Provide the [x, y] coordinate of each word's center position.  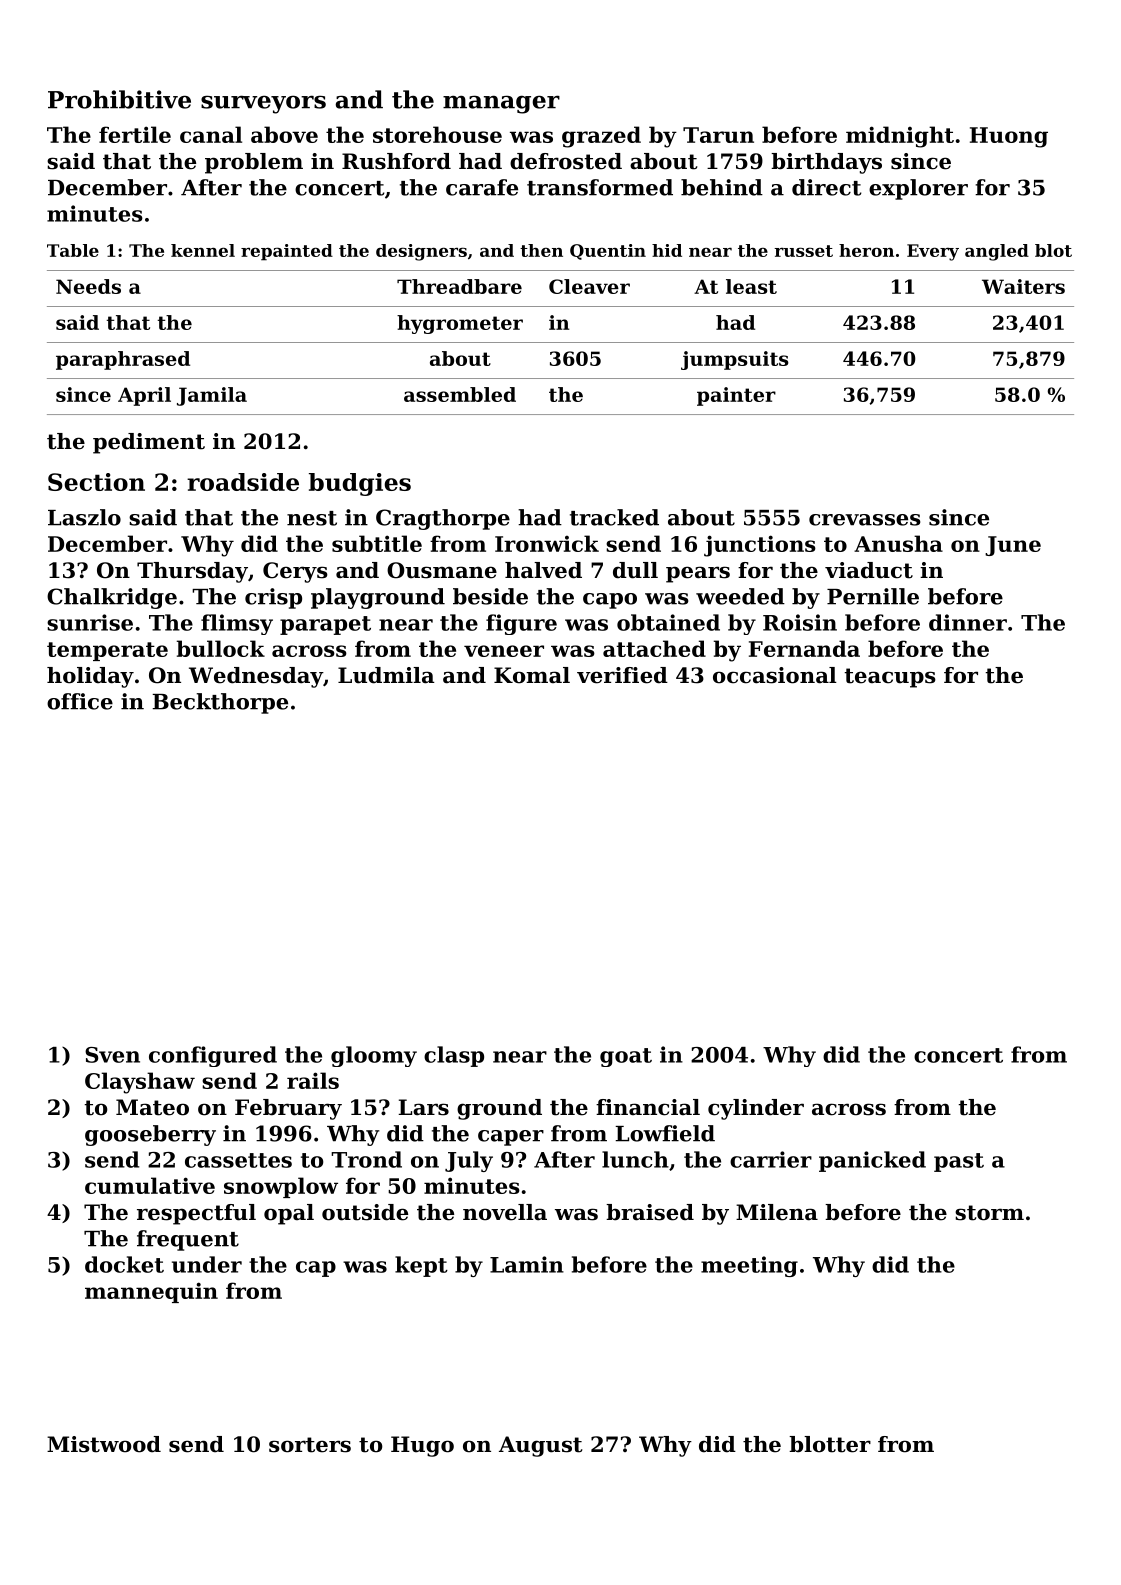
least [751, 286]
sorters [310, 1445]
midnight [900, 137]
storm [989, 1213]
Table [73, 250]
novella [505, 1212]
